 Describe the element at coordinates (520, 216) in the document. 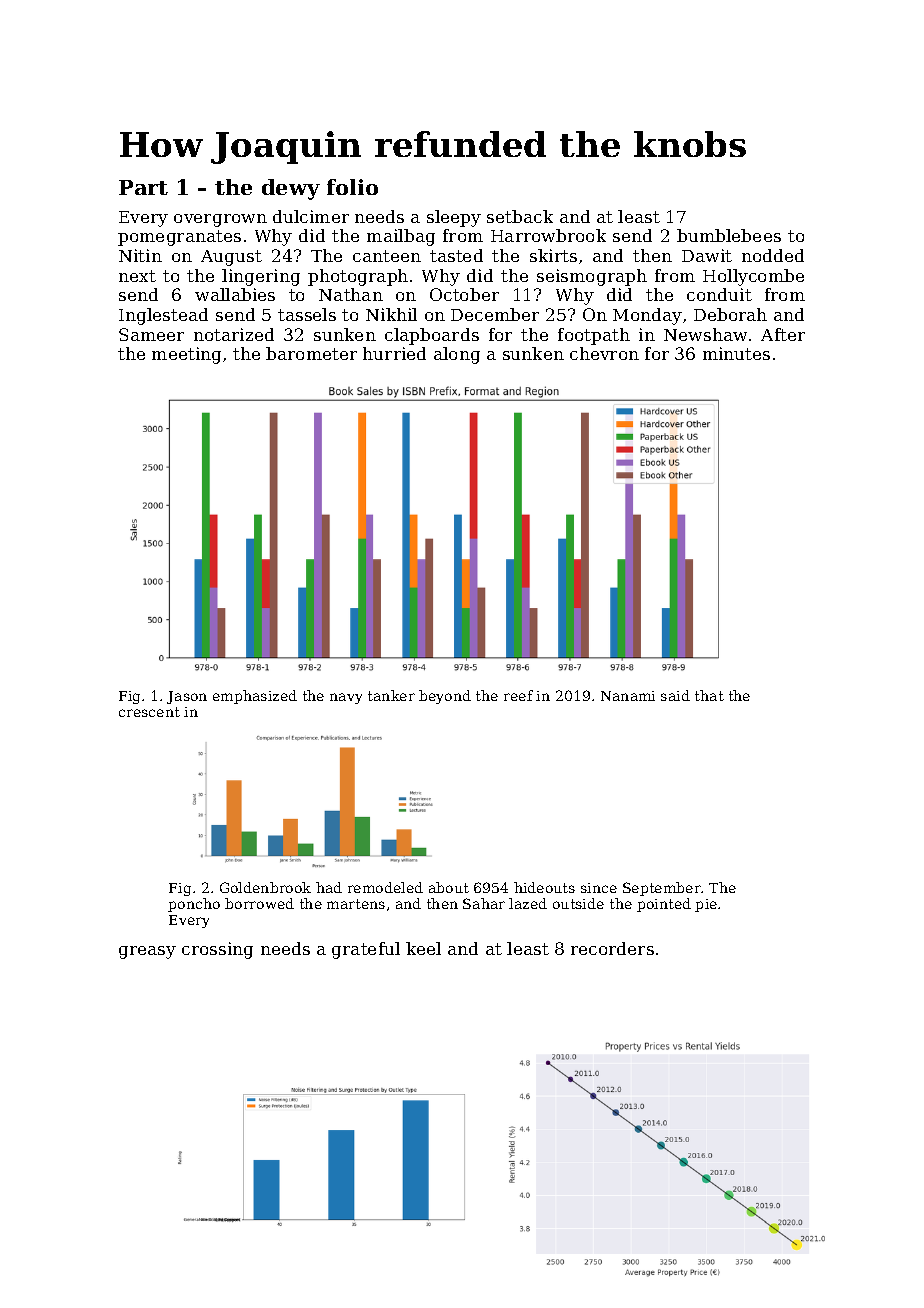

I see `setback` at that location.
